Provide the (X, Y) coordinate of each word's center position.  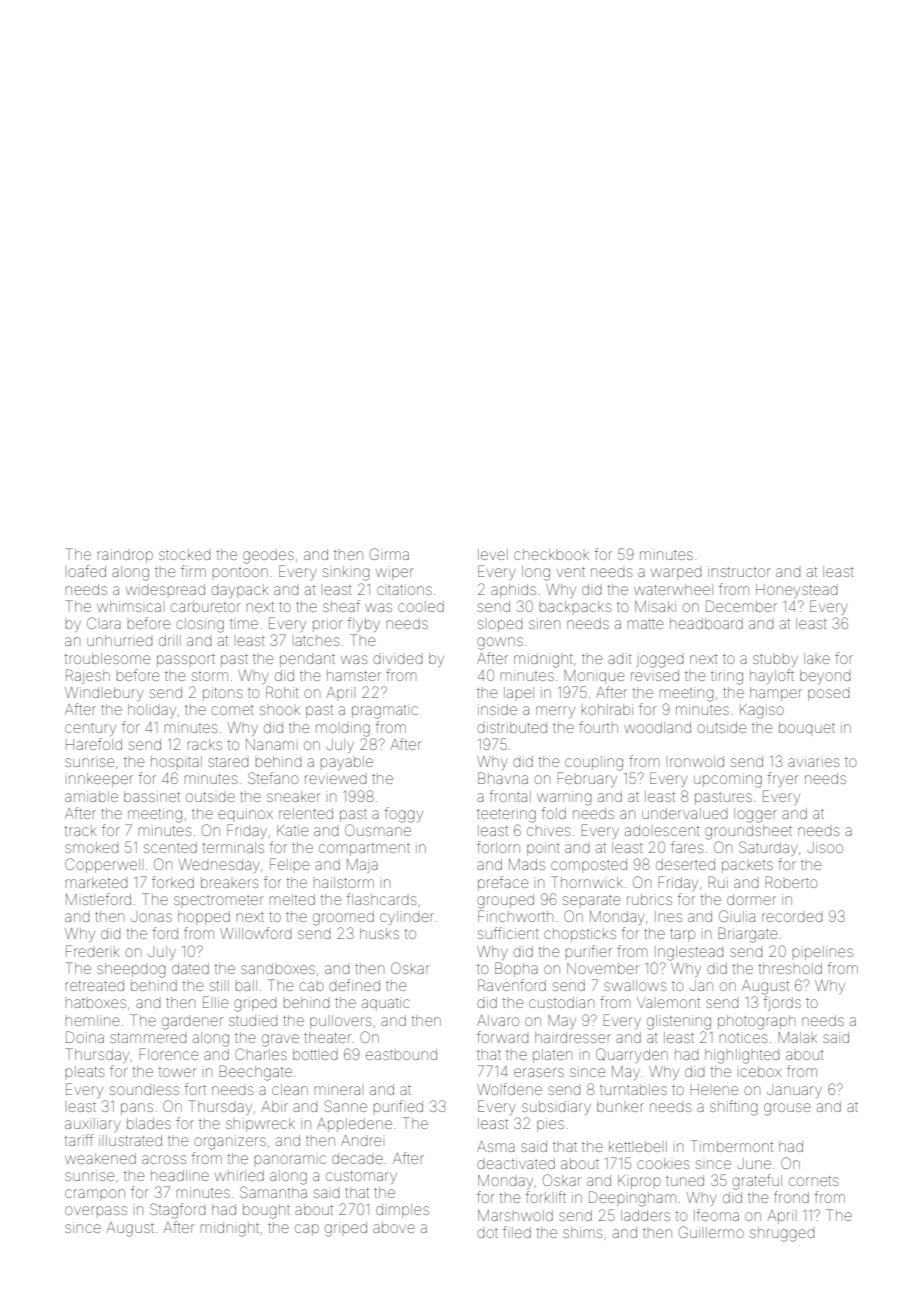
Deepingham (632, 1199)
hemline (93, 1020)
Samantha (273, 1192)
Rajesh (88, 676)
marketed (97, 882)
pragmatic (385, 712)
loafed (87, 571)
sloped (500, 626)
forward (503, 1037)
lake (817, 658)
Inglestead (689, 953)
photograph (756, 1022)
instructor (739, 571)
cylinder (407, 918)
